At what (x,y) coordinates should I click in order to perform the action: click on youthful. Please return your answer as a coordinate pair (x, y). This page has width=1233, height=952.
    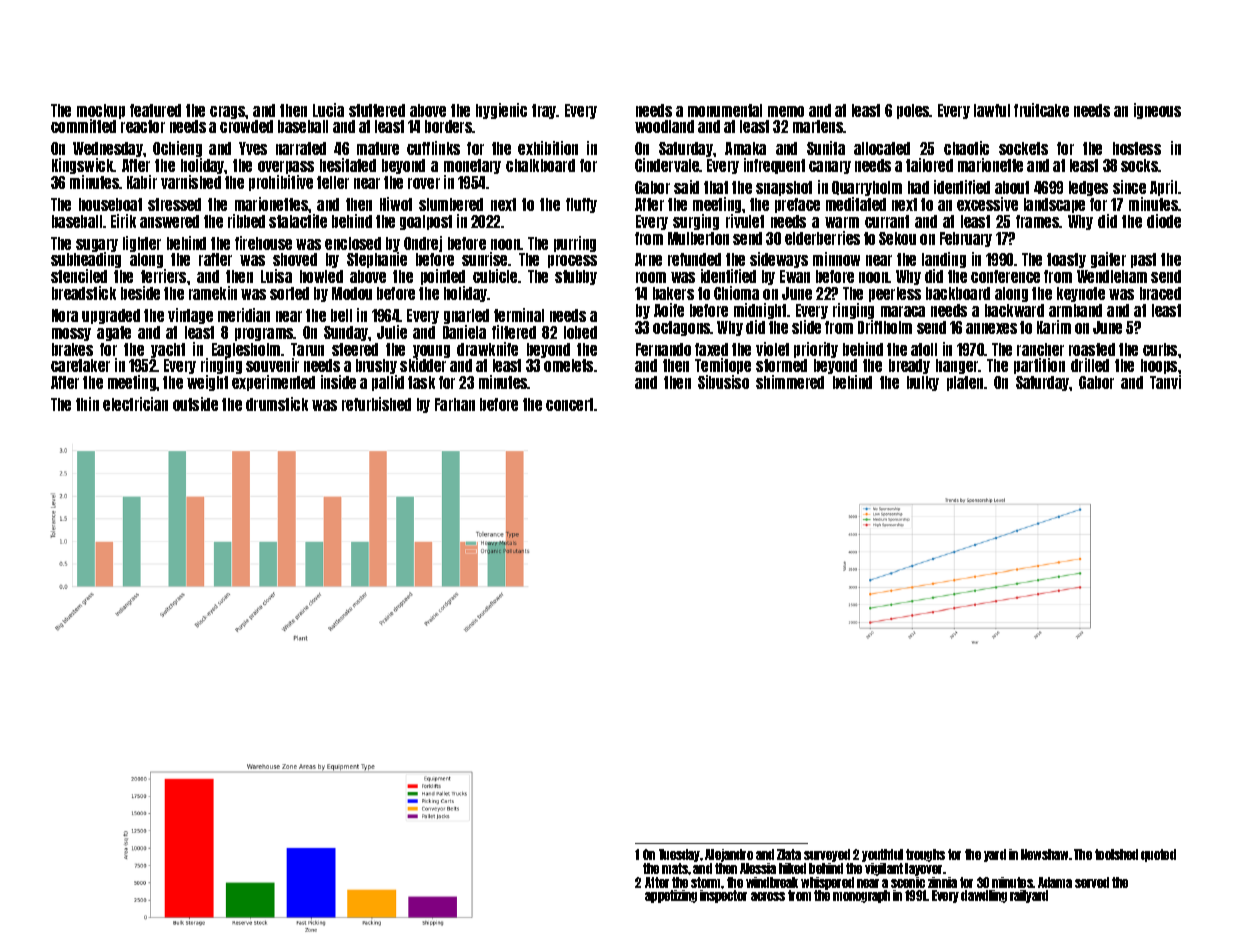
    Looking at the image, I should click on (882, 855).
